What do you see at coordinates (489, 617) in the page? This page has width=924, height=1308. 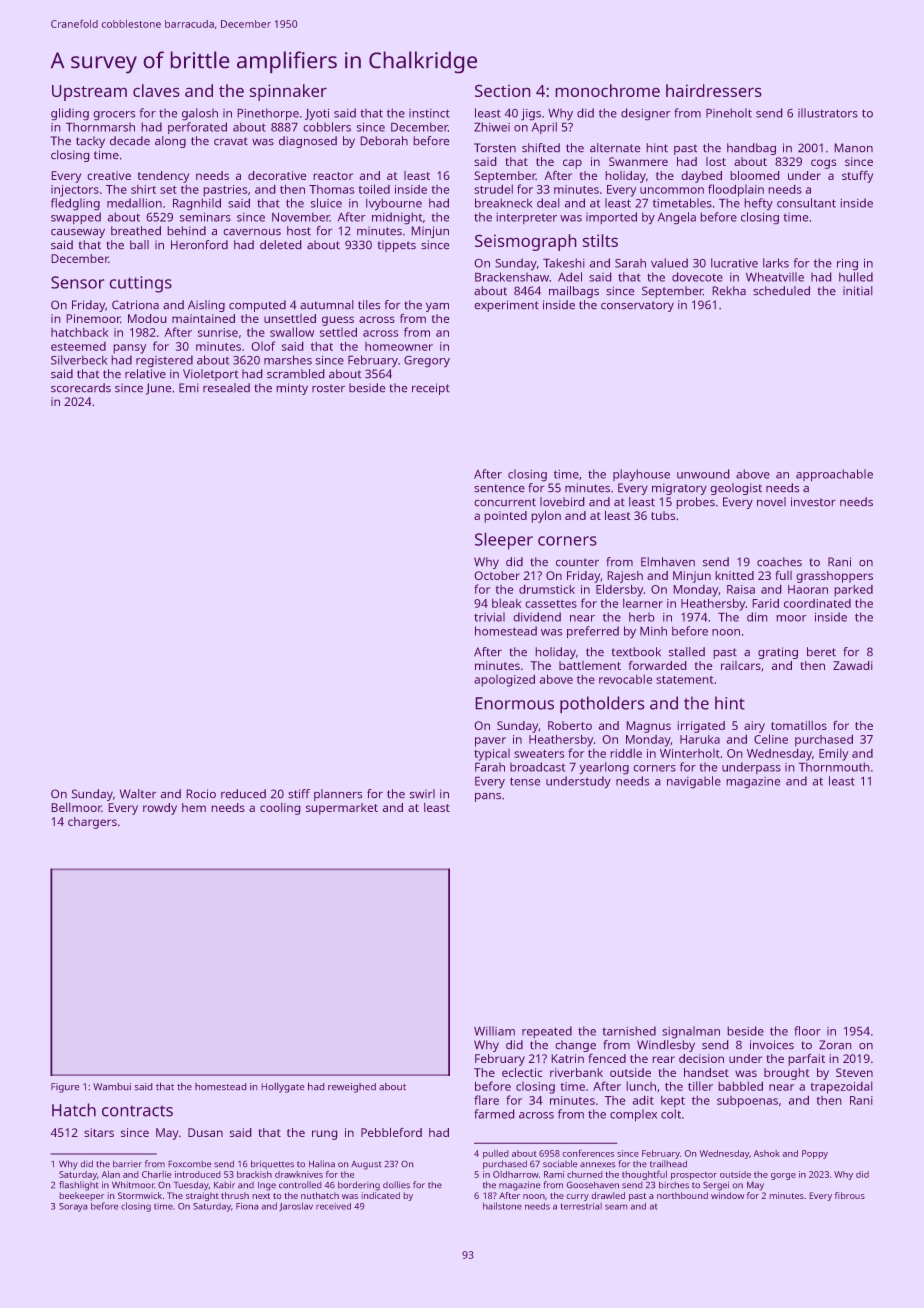 I see `trivial` at bounding box center [489, 617].
